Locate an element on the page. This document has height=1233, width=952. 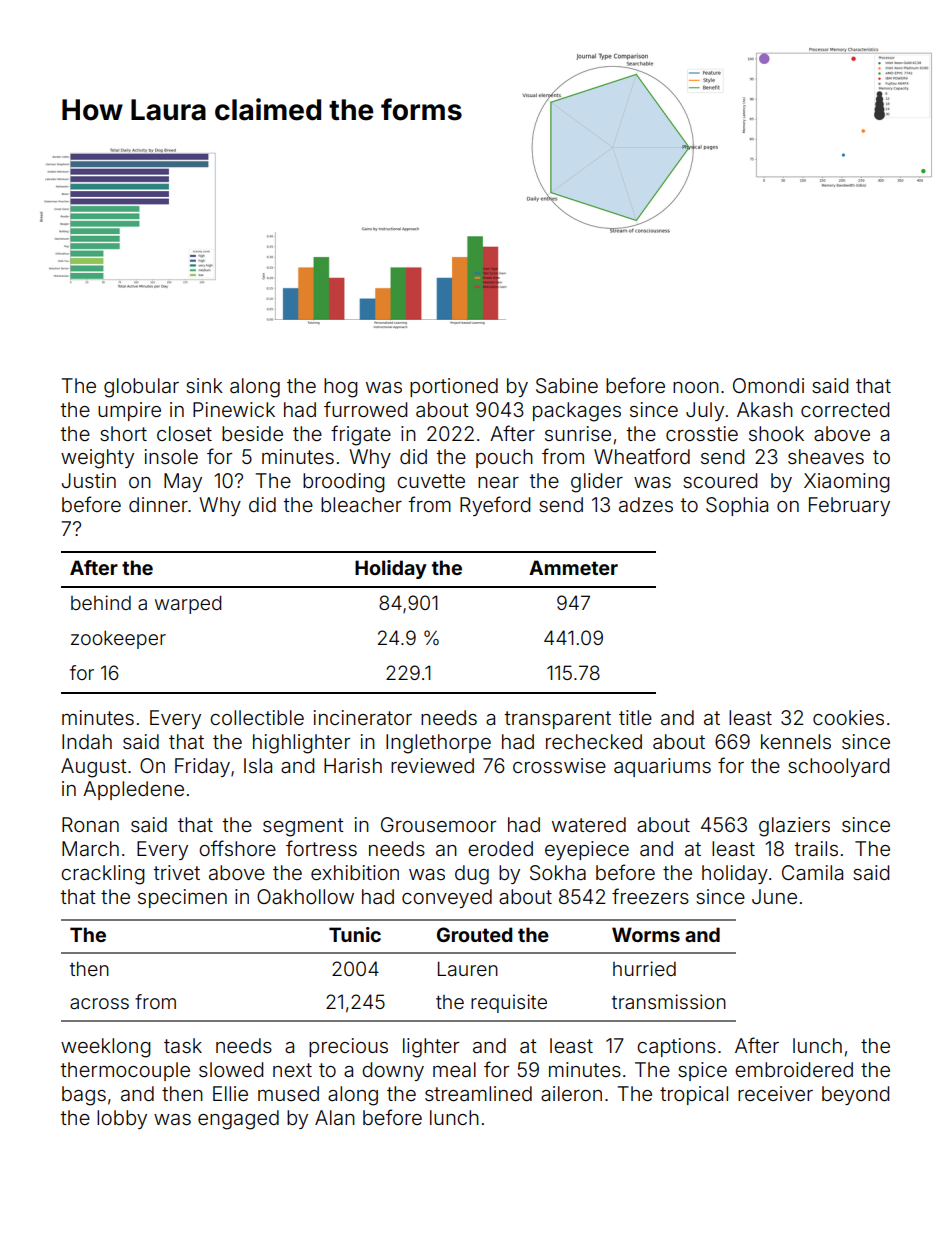
tropical is located at coordinates (694, 1095).
